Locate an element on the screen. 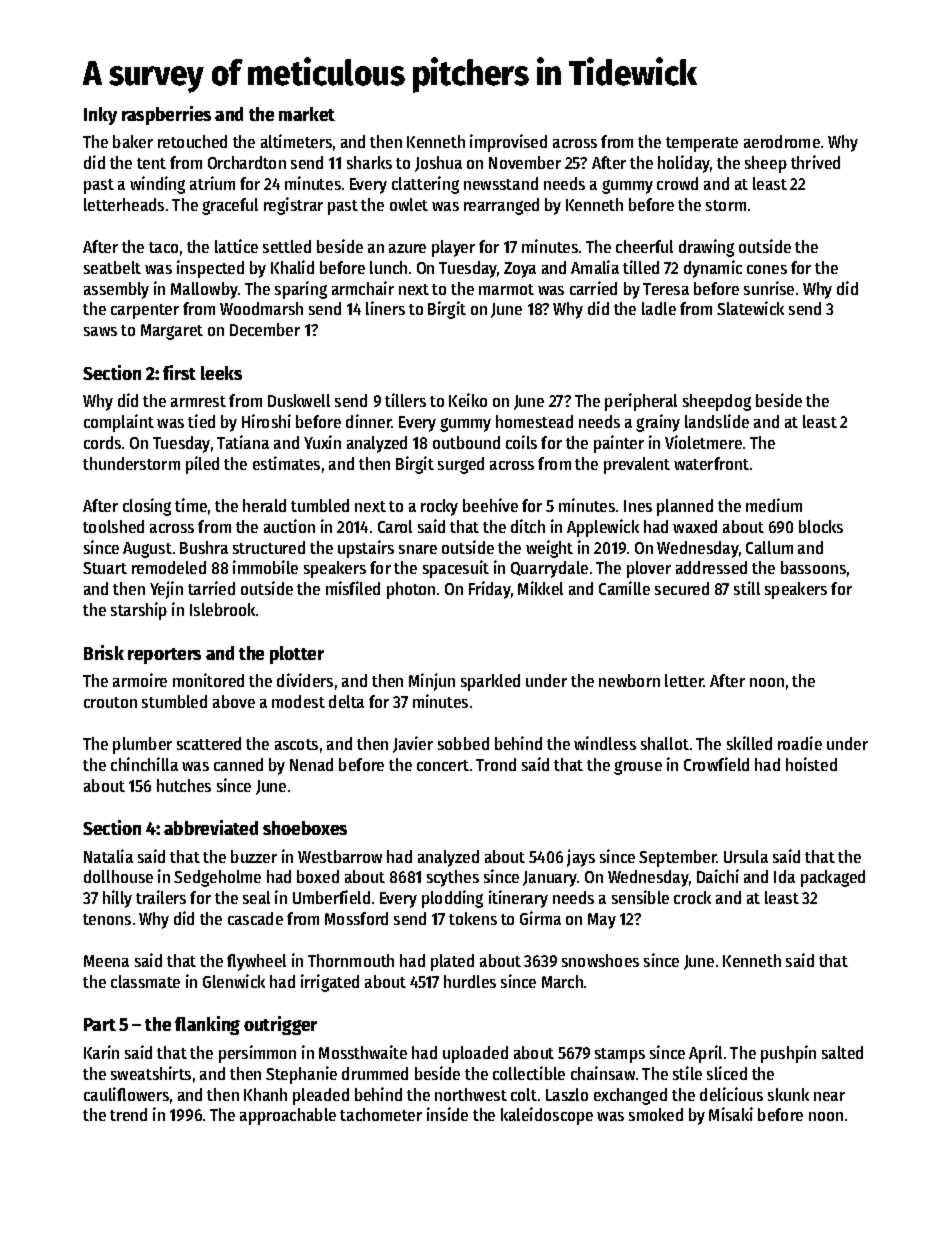 This screenshot has height=1233, width=952. drawing is located at coordinates (706, 248).
